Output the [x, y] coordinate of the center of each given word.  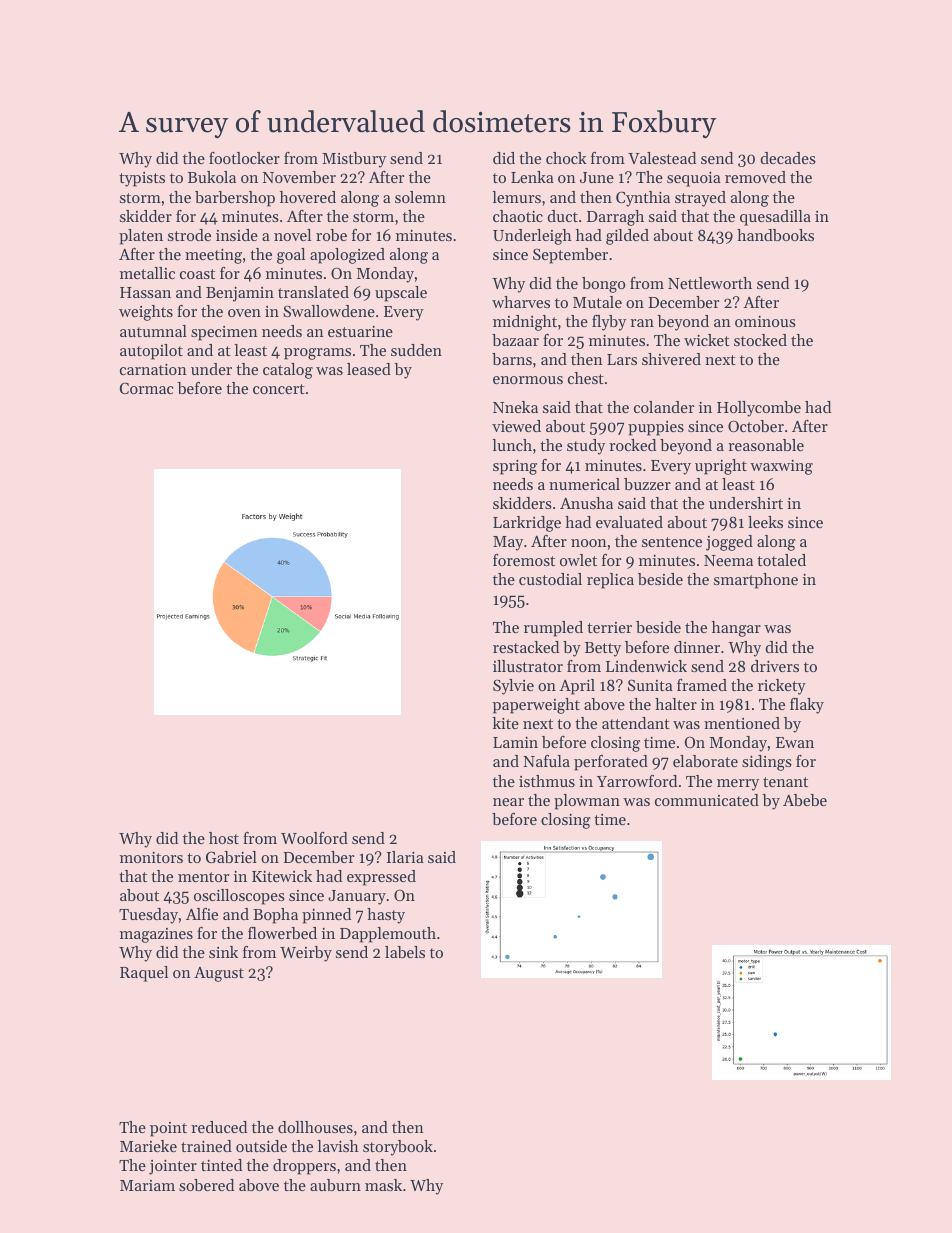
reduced [219, 1127]
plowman [587, 802]
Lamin [515, 742]
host [224, 838]
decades [788, 158]
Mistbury [354, 160]
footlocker [244, 158]
